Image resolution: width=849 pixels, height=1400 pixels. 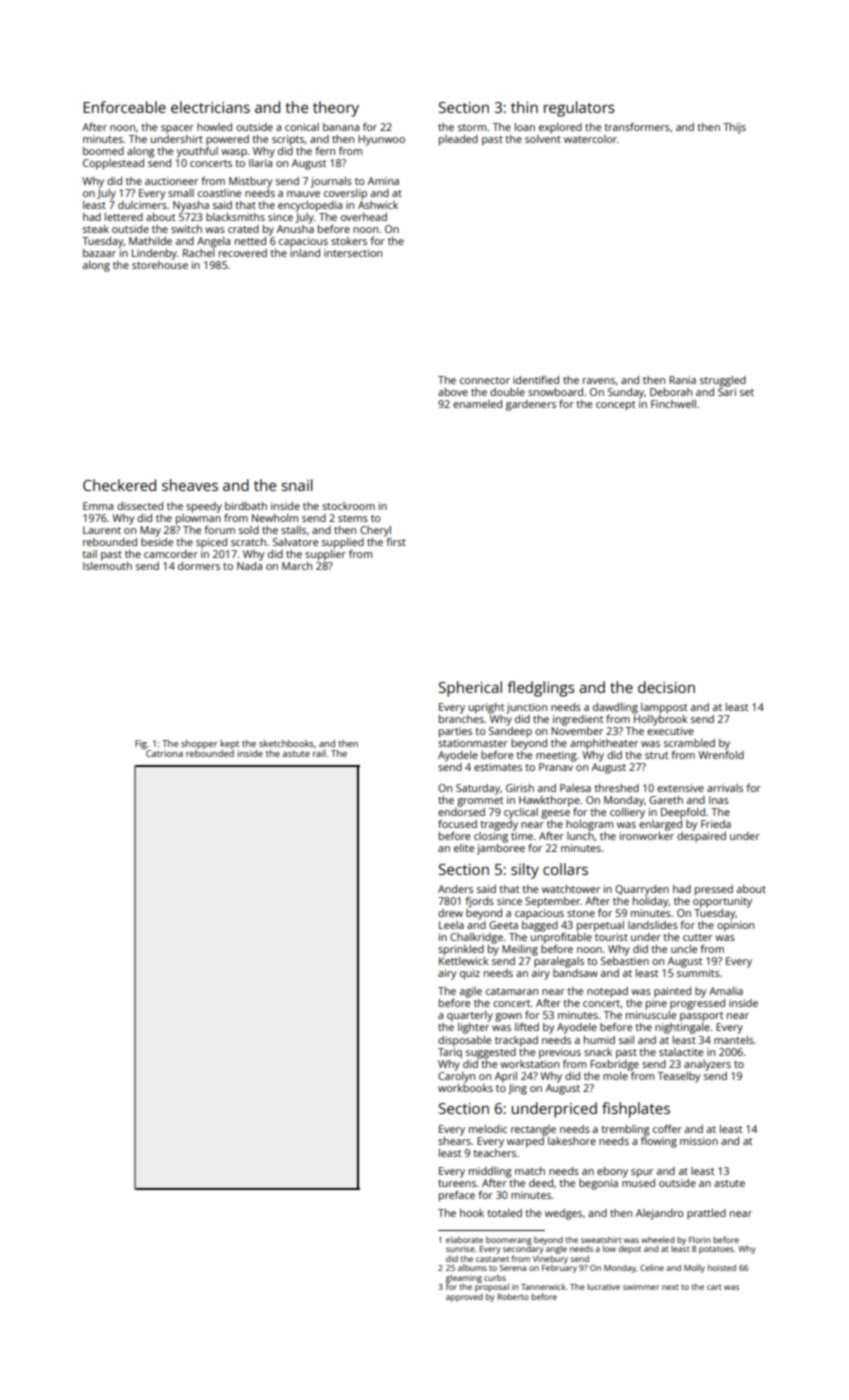 I want to click on Chalkridge, so click(x=476, y=938).
